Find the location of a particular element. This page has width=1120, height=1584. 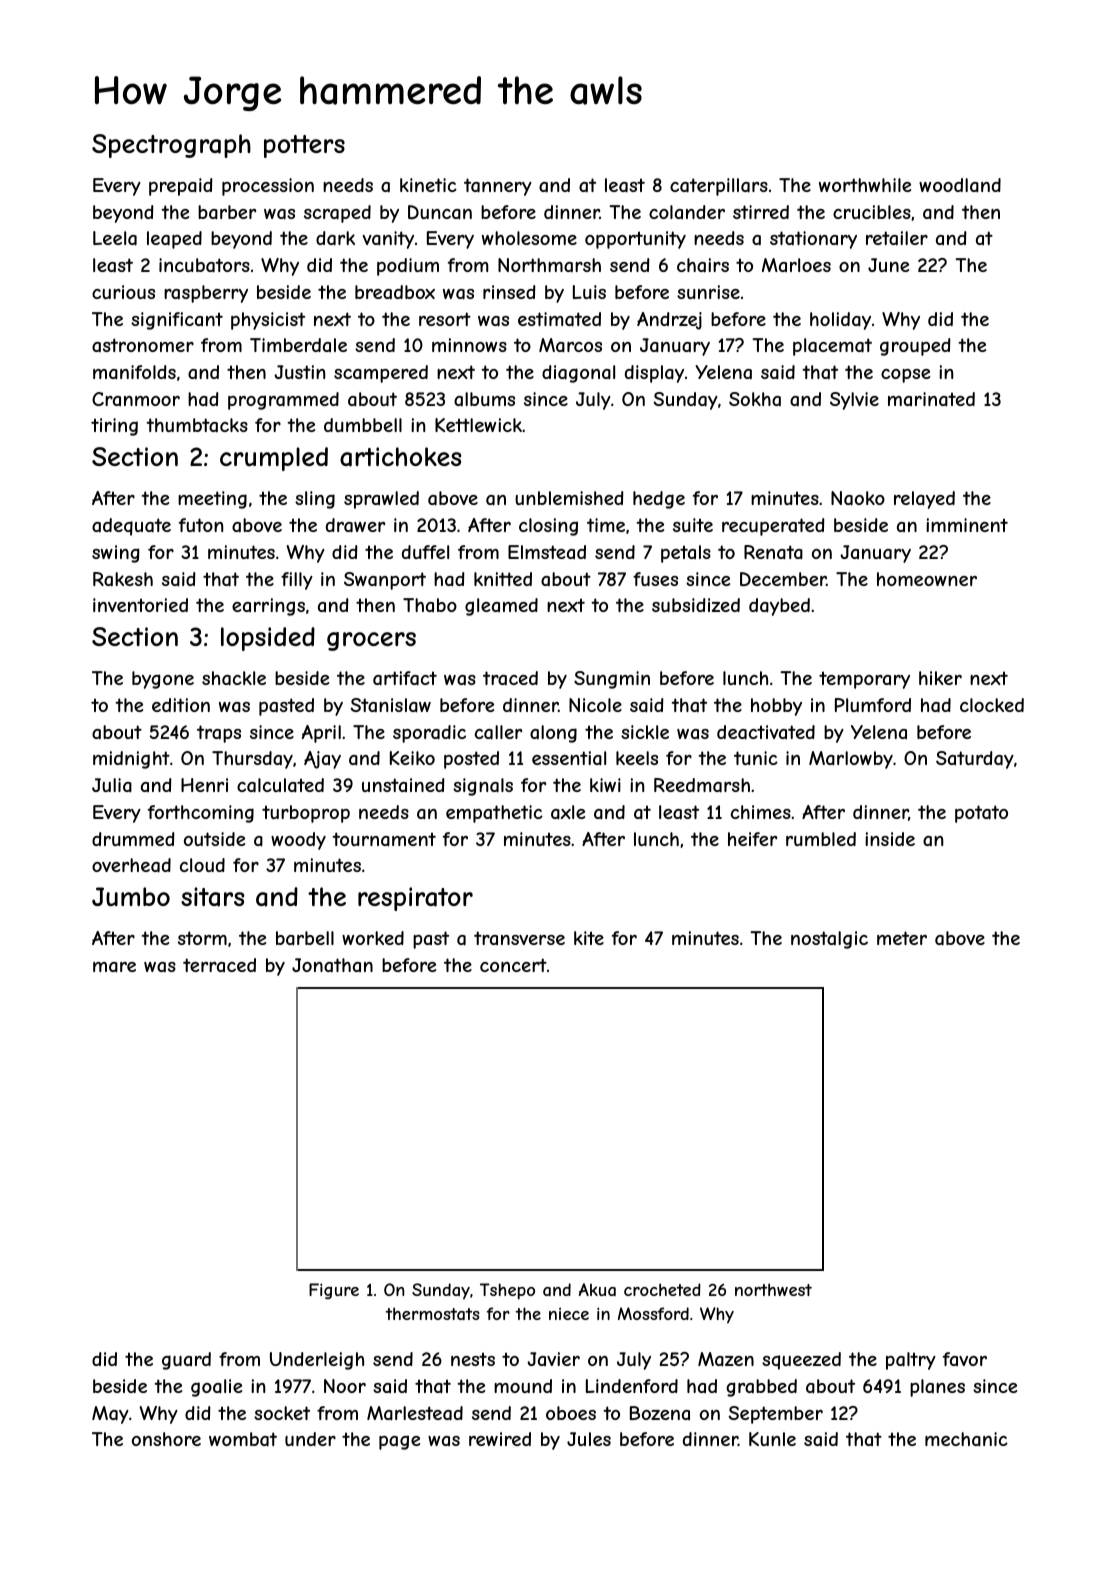

favor is located at coordinates (965, 1359).
